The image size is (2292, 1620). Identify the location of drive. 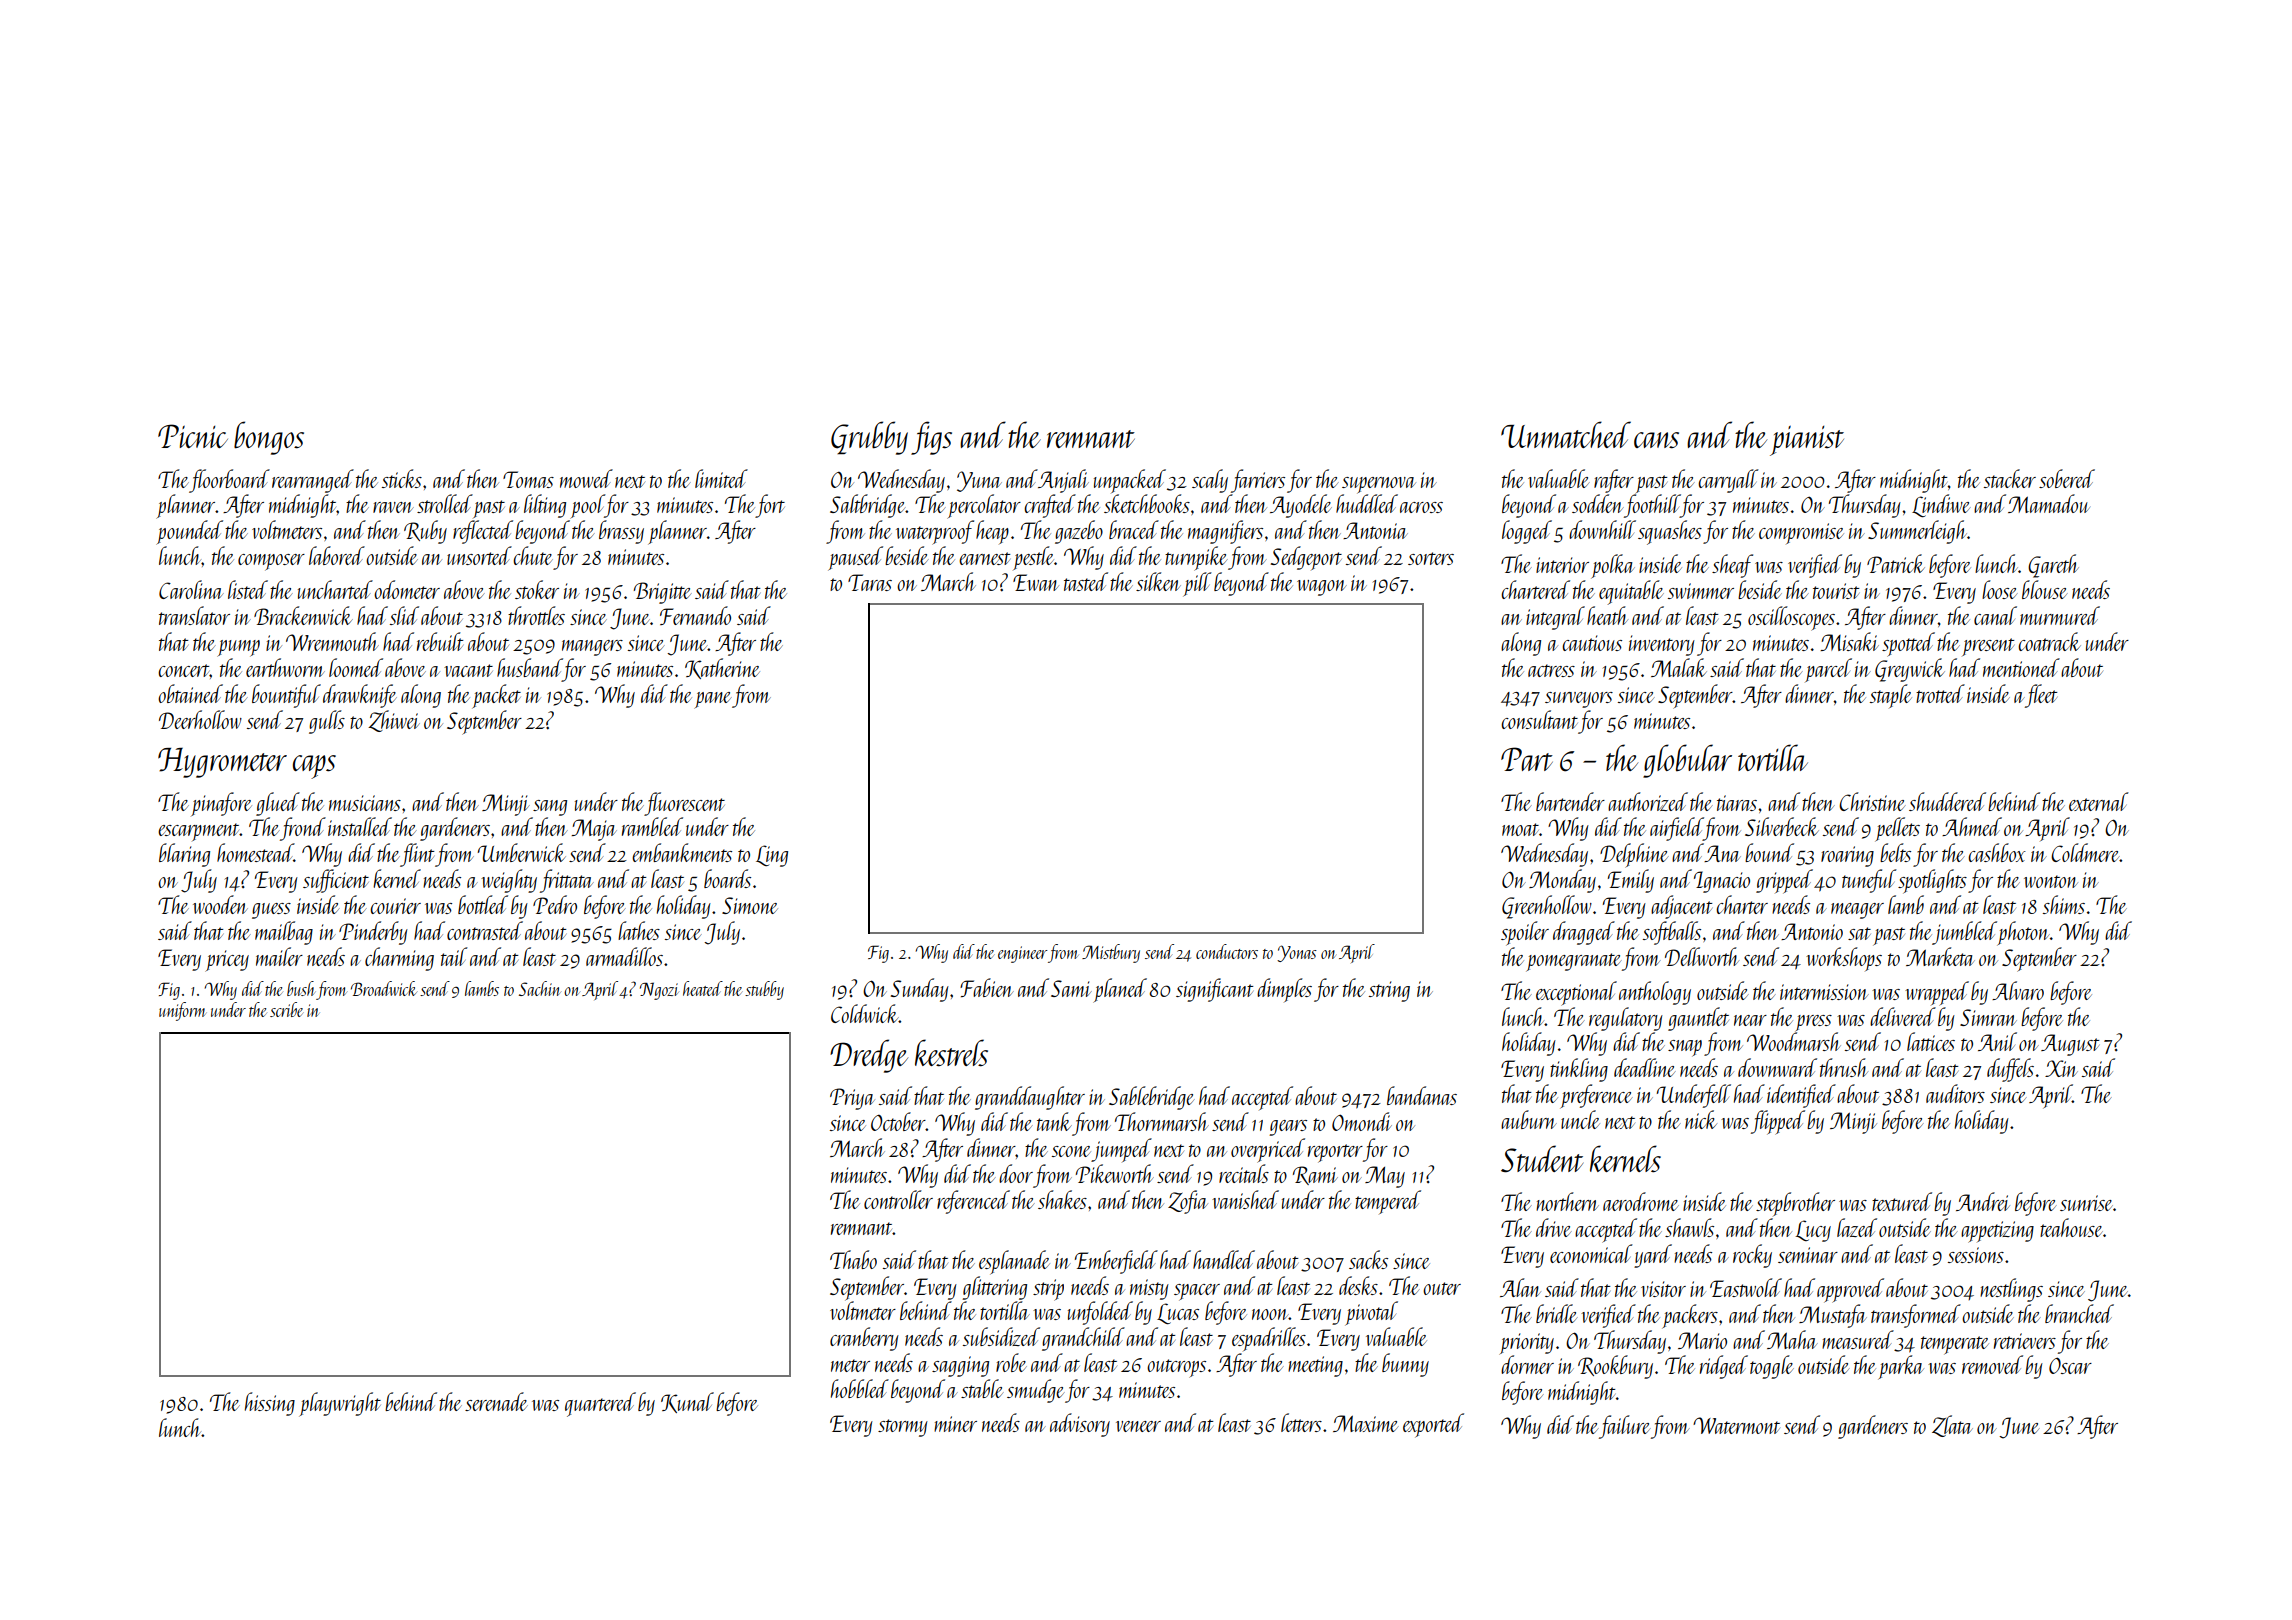
(1554, 1227).
